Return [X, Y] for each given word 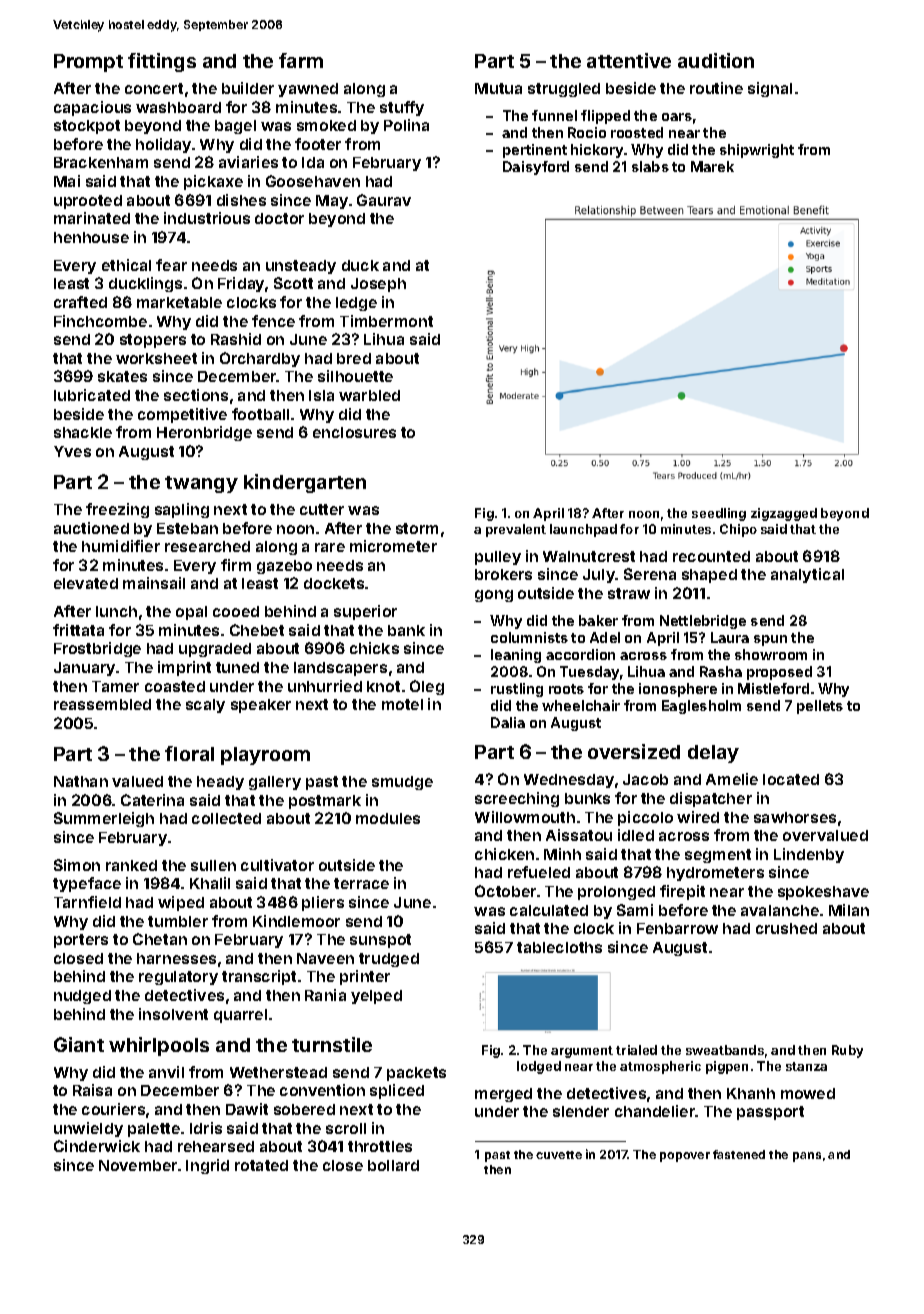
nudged [82, 997]
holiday [163, 145]
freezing [117, 510]
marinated [92, 218]
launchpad [583, 530]
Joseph [378, 285]
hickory [597, 151]
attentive [629, 60]
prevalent [516, 530]
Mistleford [773, 688]
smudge [402, 783]
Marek [712, 166]
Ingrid [207, 1166]
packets [416, 1074]
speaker [261, 706]
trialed [636, 1050]
